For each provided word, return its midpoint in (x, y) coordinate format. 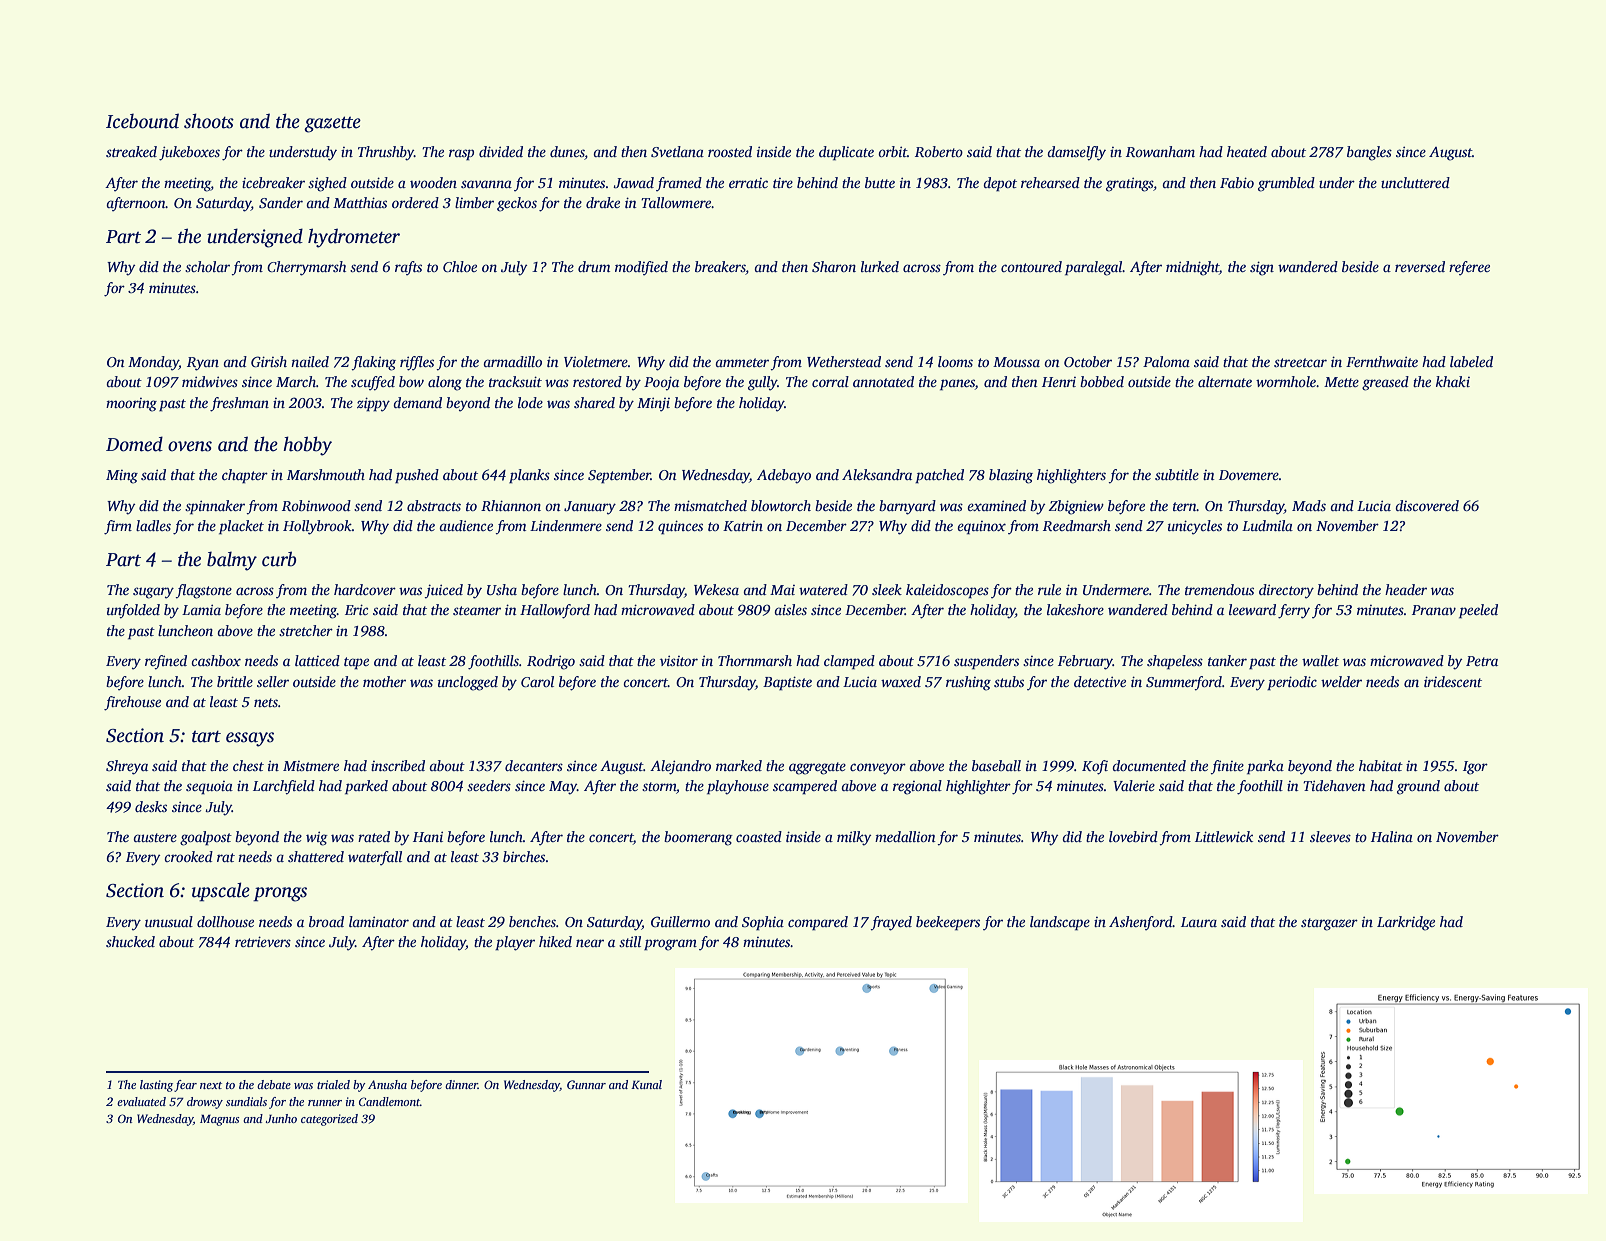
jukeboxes (189, 153)
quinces (680, 527)
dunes (567, 153)
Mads (1309, 505)
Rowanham (1160, 151)
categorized (329, 1120)
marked (739, 765)
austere (155, 837)
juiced (443, 591)
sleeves (1330, 836)
